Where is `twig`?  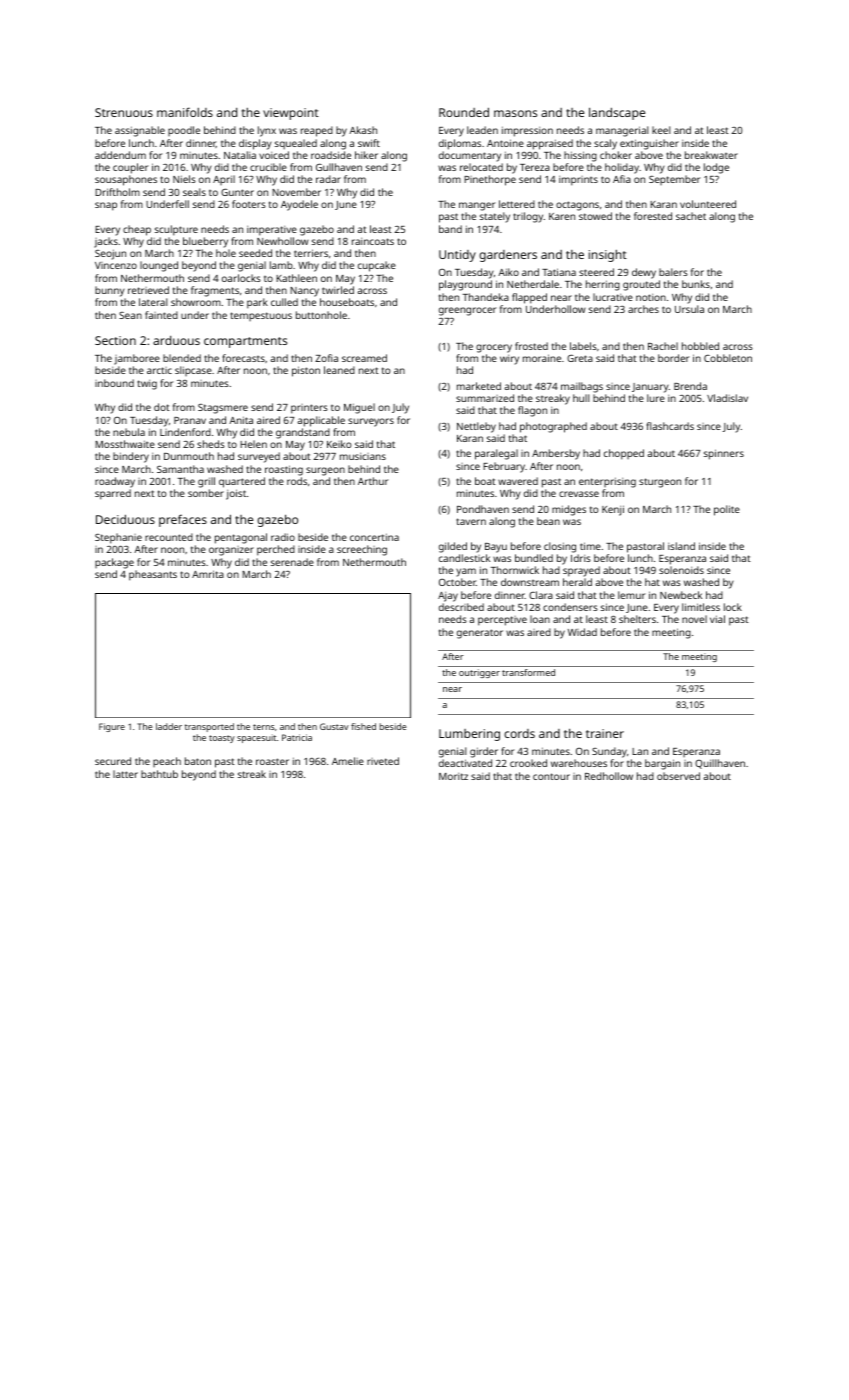 twig is located at coordinates (147, 385).
